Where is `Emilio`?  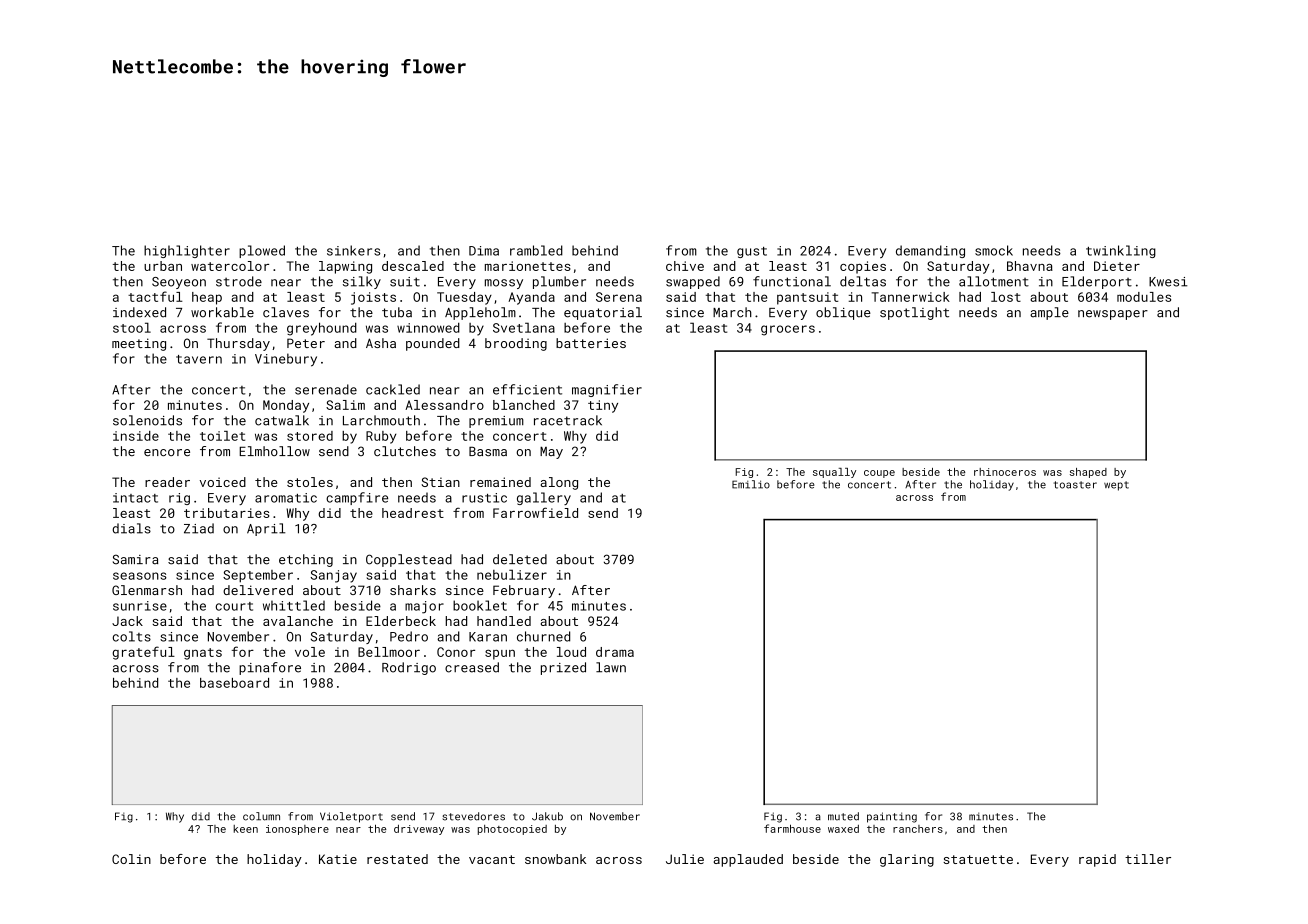 Emilio is located at coordinates (751, 484).
